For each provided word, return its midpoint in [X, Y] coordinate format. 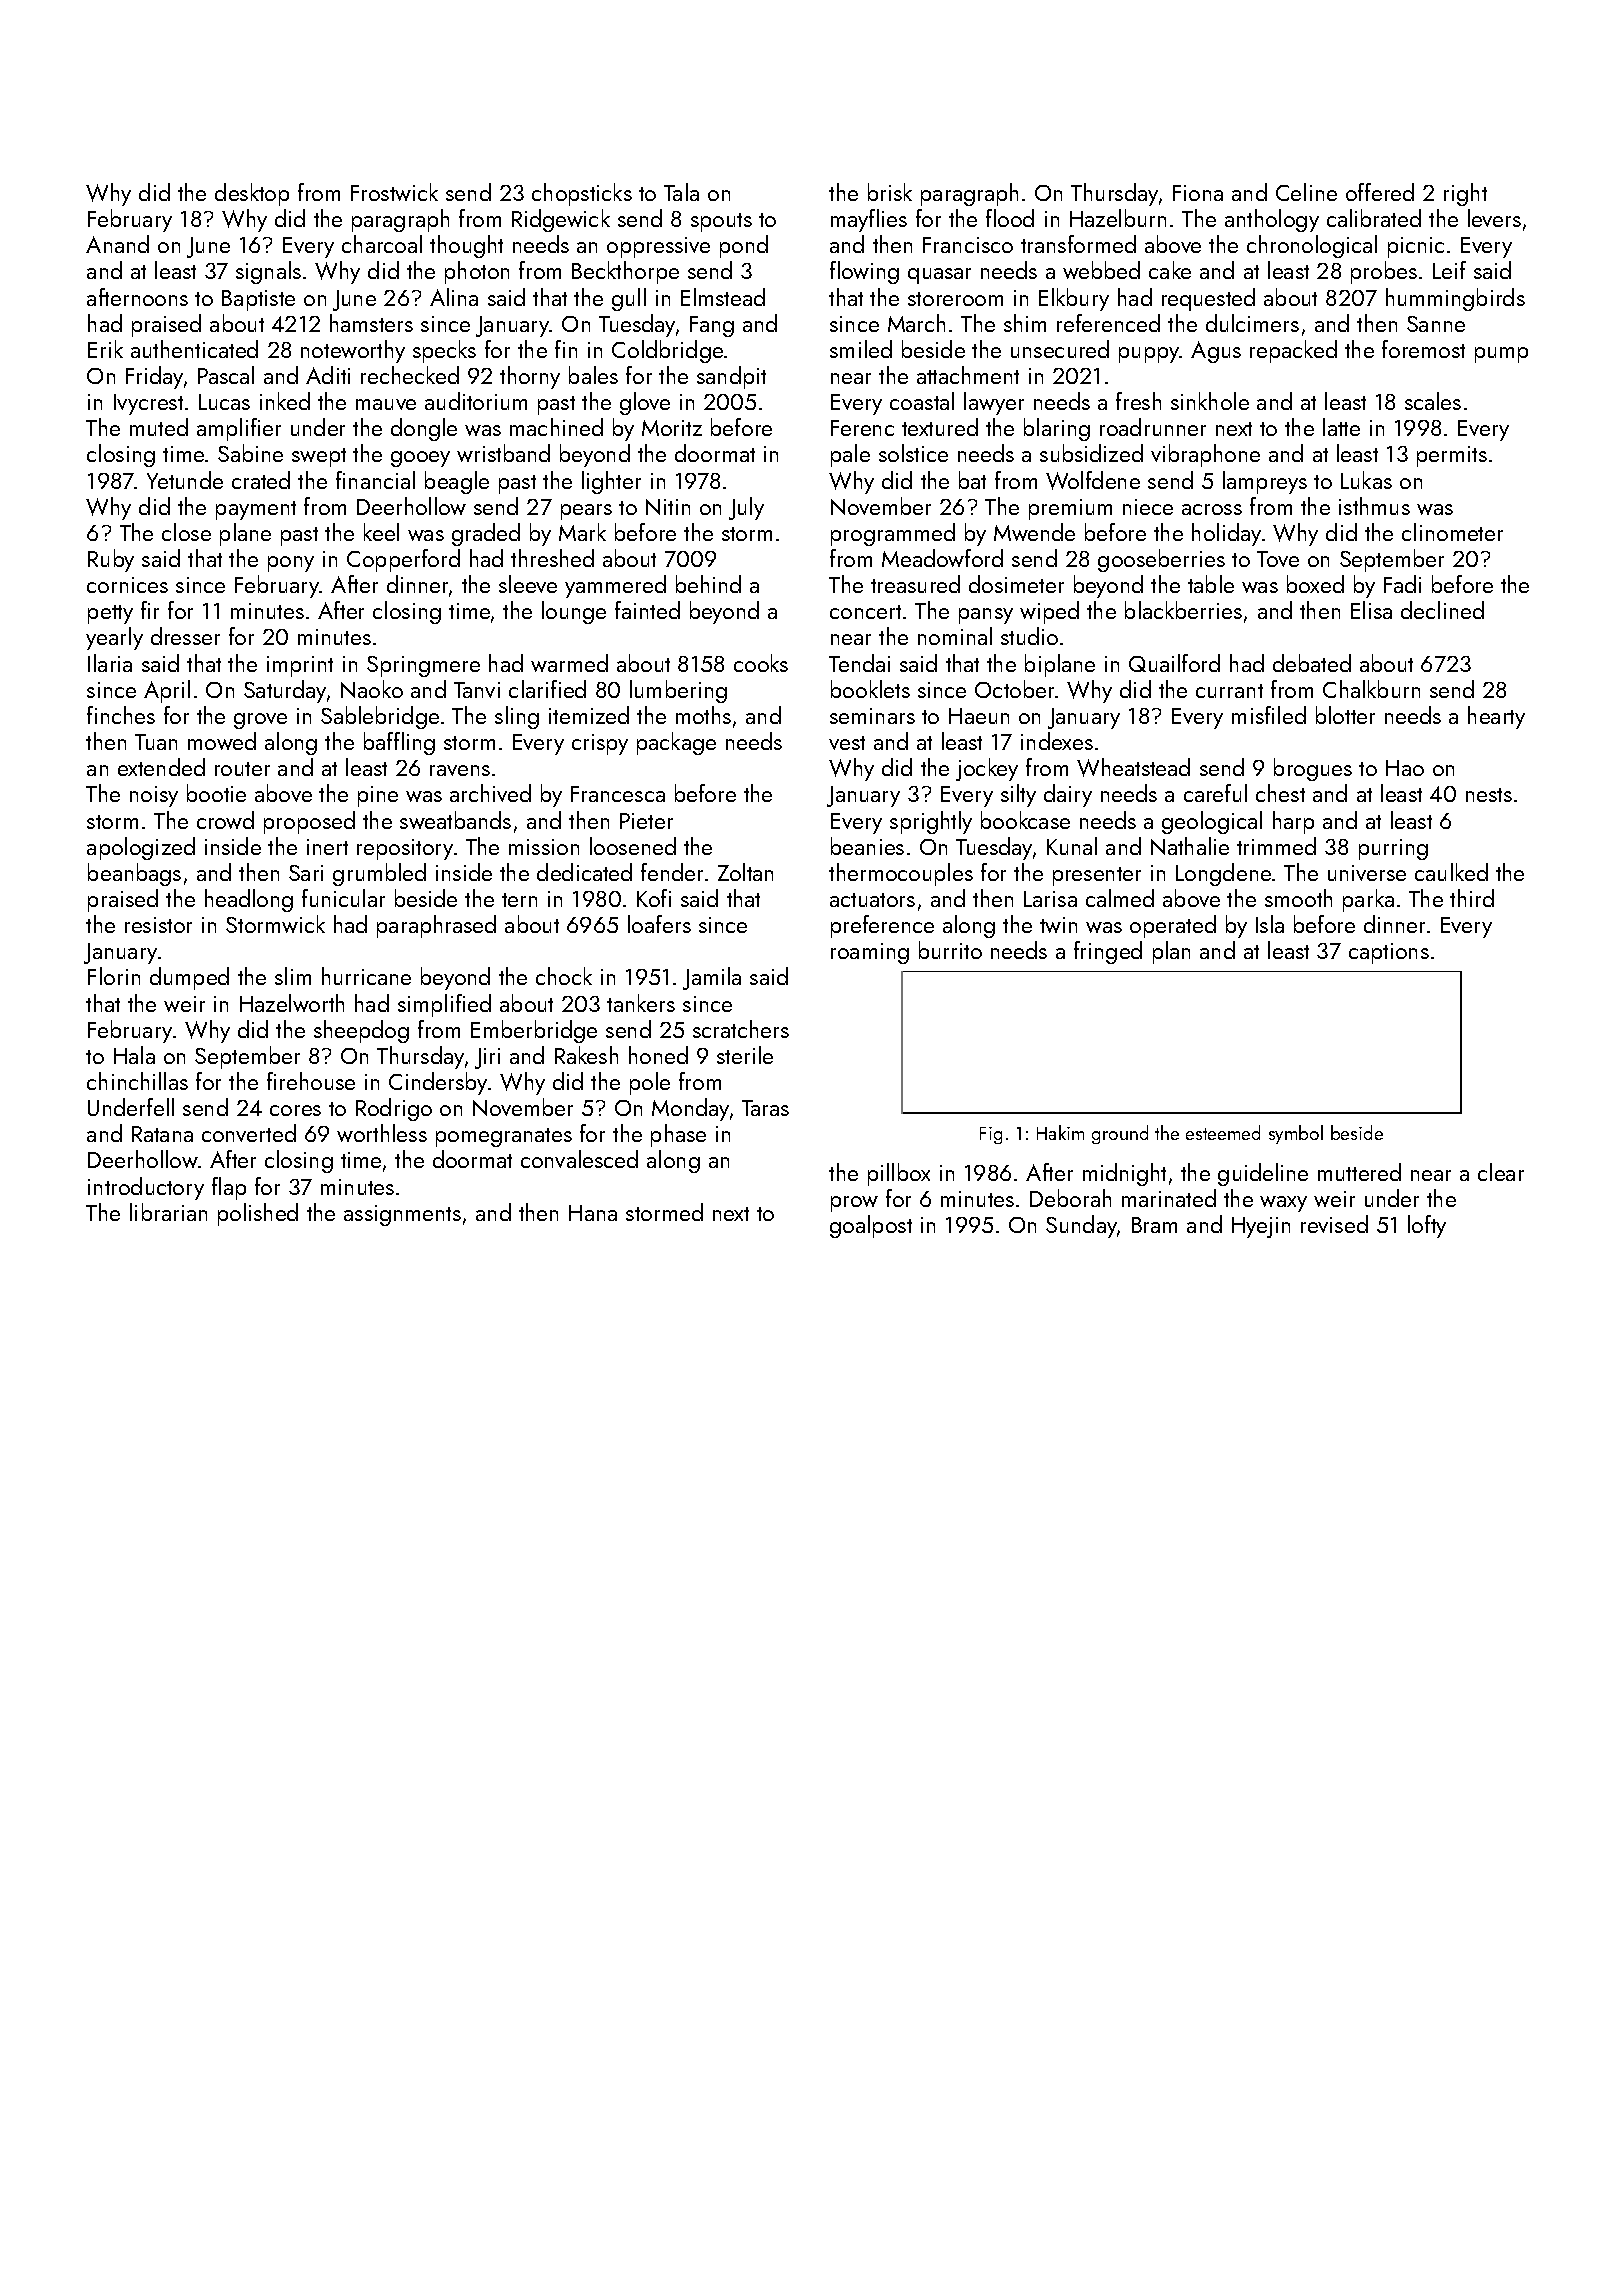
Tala [681, 192]
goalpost [871, 1226]
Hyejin [1261, 1227]
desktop [252, 194]
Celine [1306, 192]
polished [258, 1214]
